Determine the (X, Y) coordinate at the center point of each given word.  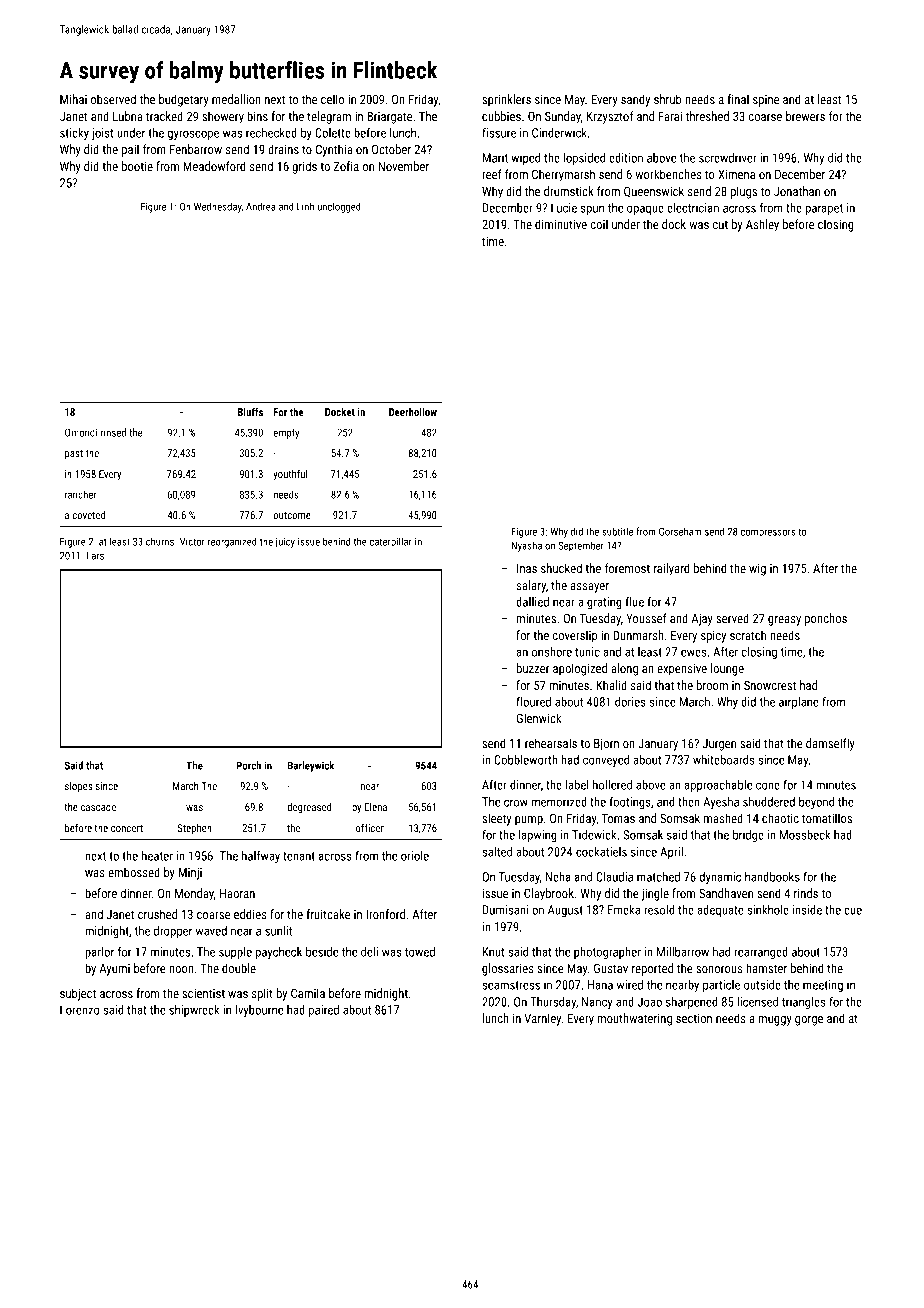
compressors (768, 533)
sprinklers (506, 100)
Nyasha (527, 546)
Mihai (73, 99)
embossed (134, 872)
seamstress (511, 985)
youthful (290, 474)
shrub (668, 99)
